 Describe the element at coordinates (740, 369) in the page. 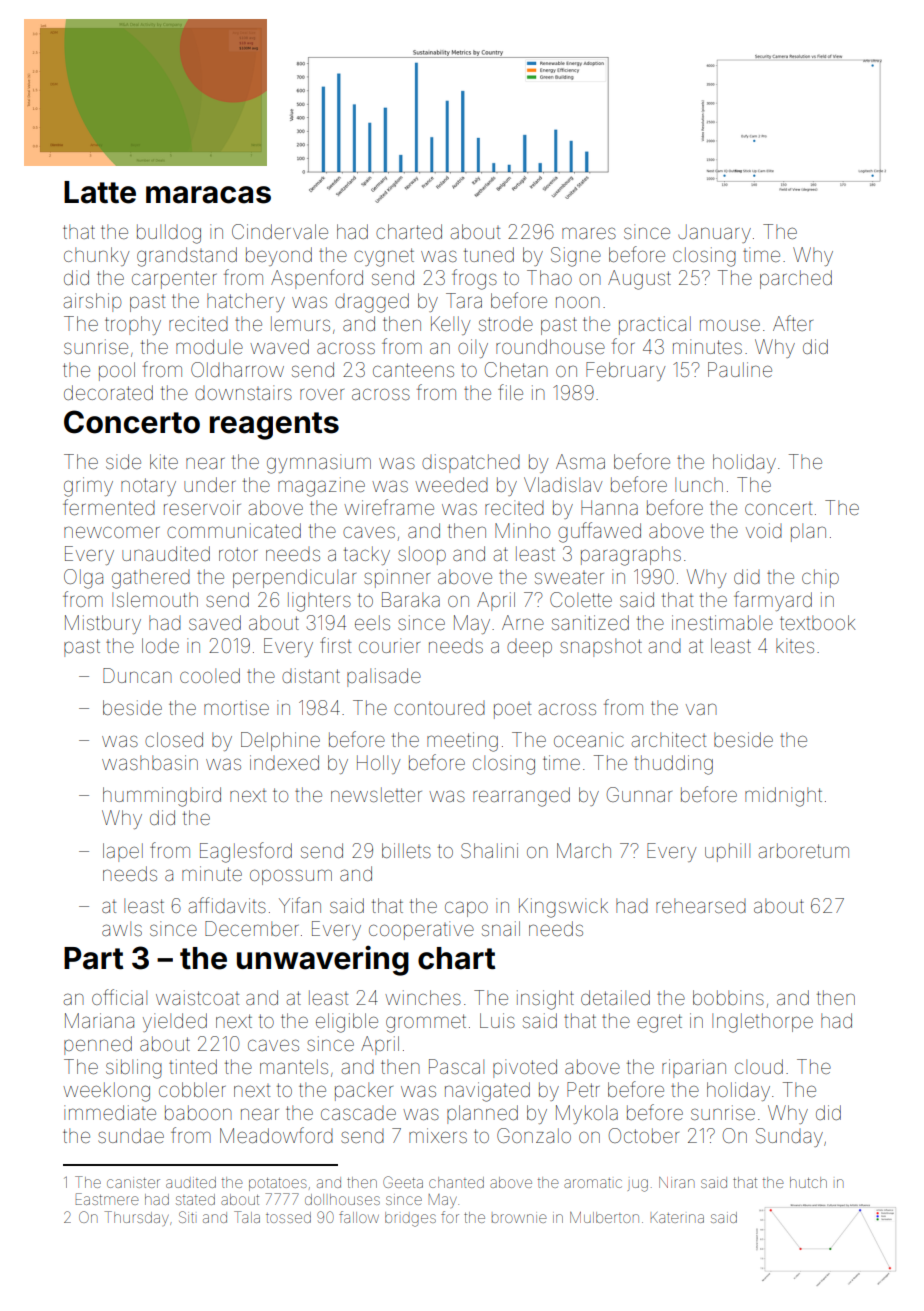

I see `Pauline` at that location.
